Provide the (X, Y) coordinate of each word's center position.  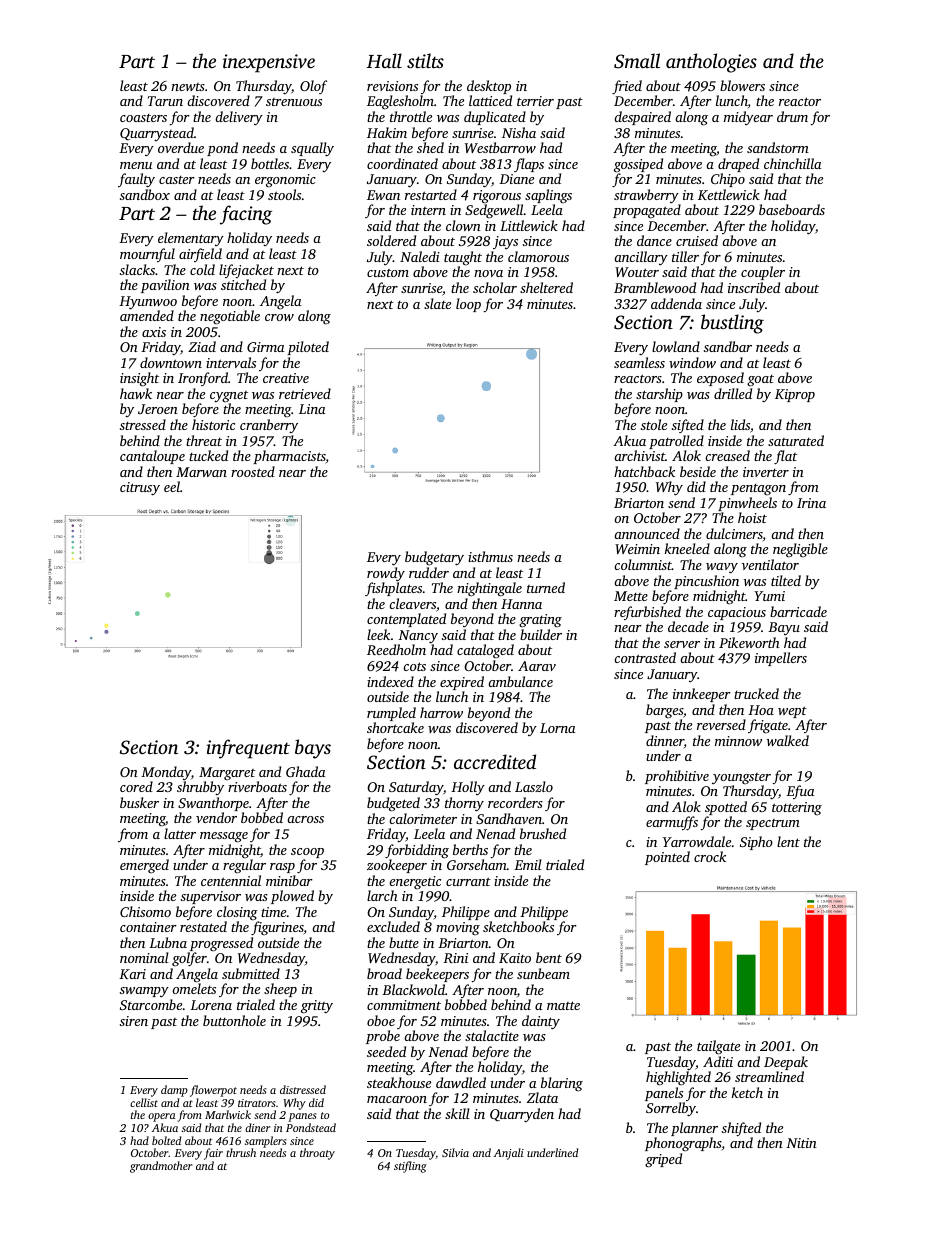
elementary (191, 239)
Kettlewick (729, 194)
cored (136, 786)
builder (541, 634)
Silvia (455, 1152)
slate (437, 303)
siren (134, 1021)
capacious (737, 613)
